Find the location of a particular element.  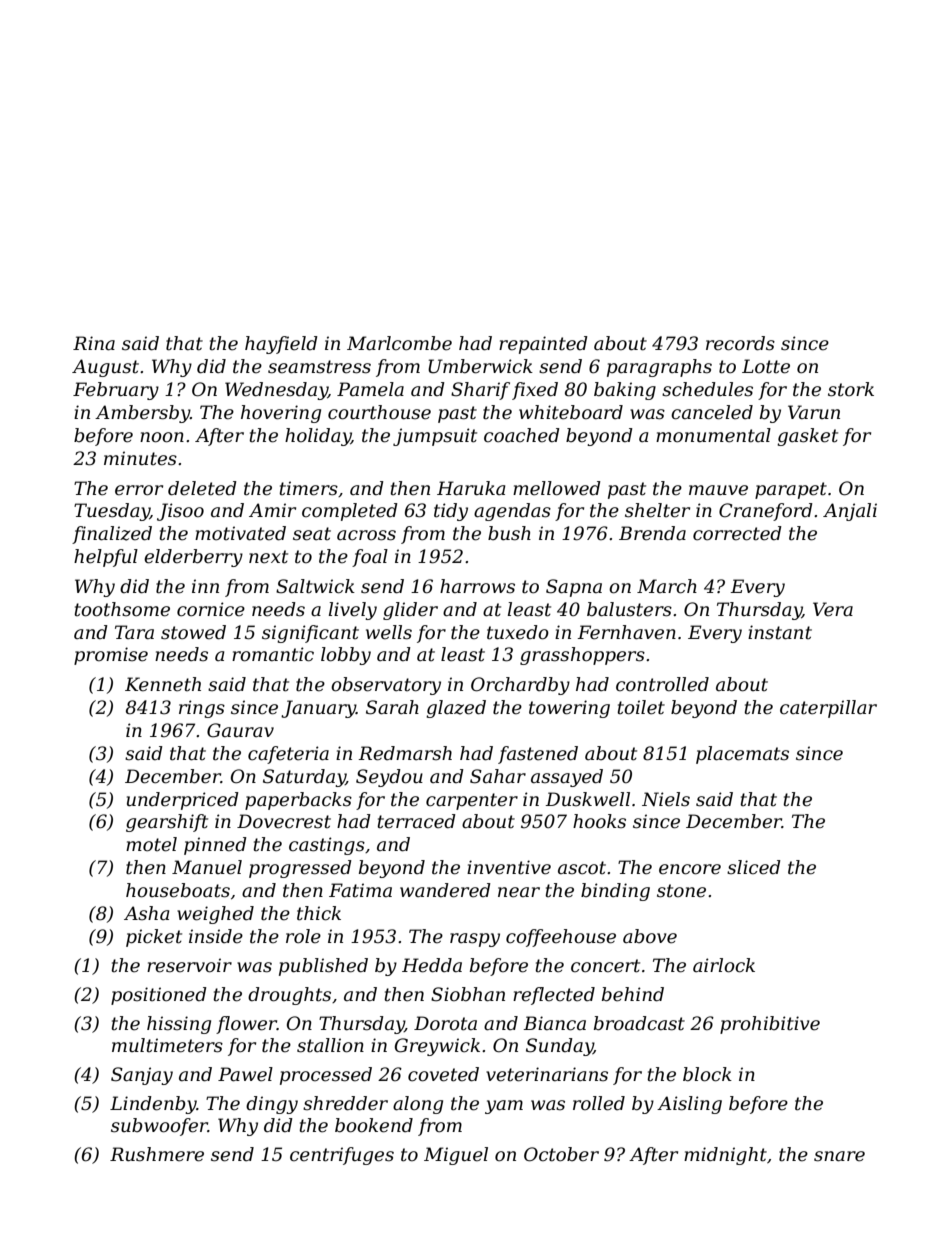

helpful is located at coordinates (106, 558).
